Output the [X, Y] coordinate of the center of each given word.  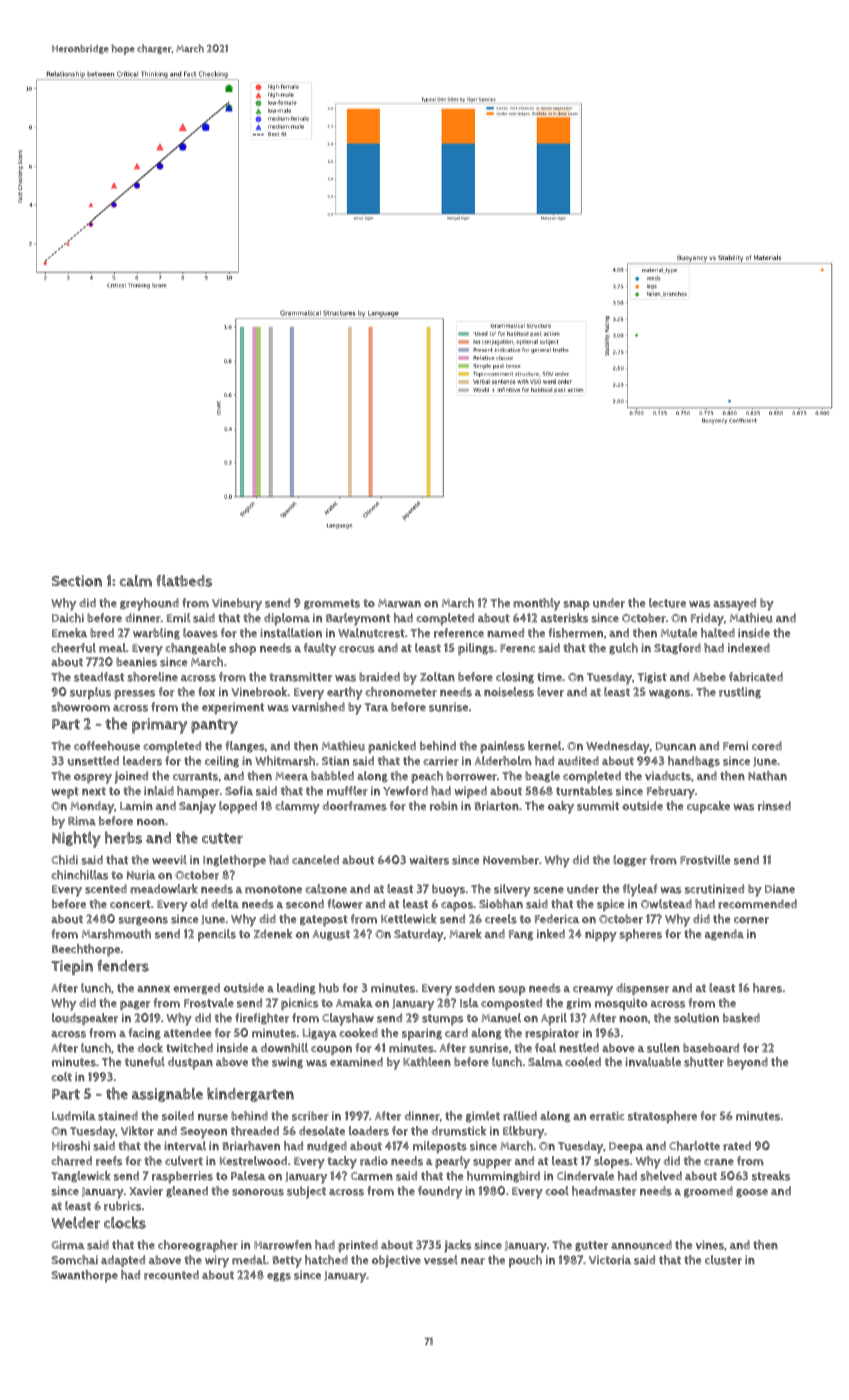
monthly [536, 604]
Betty [287, 1262]
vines [710, 1245]
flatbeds [184, 581]
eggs [279, 1277]
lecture [667, 603]
